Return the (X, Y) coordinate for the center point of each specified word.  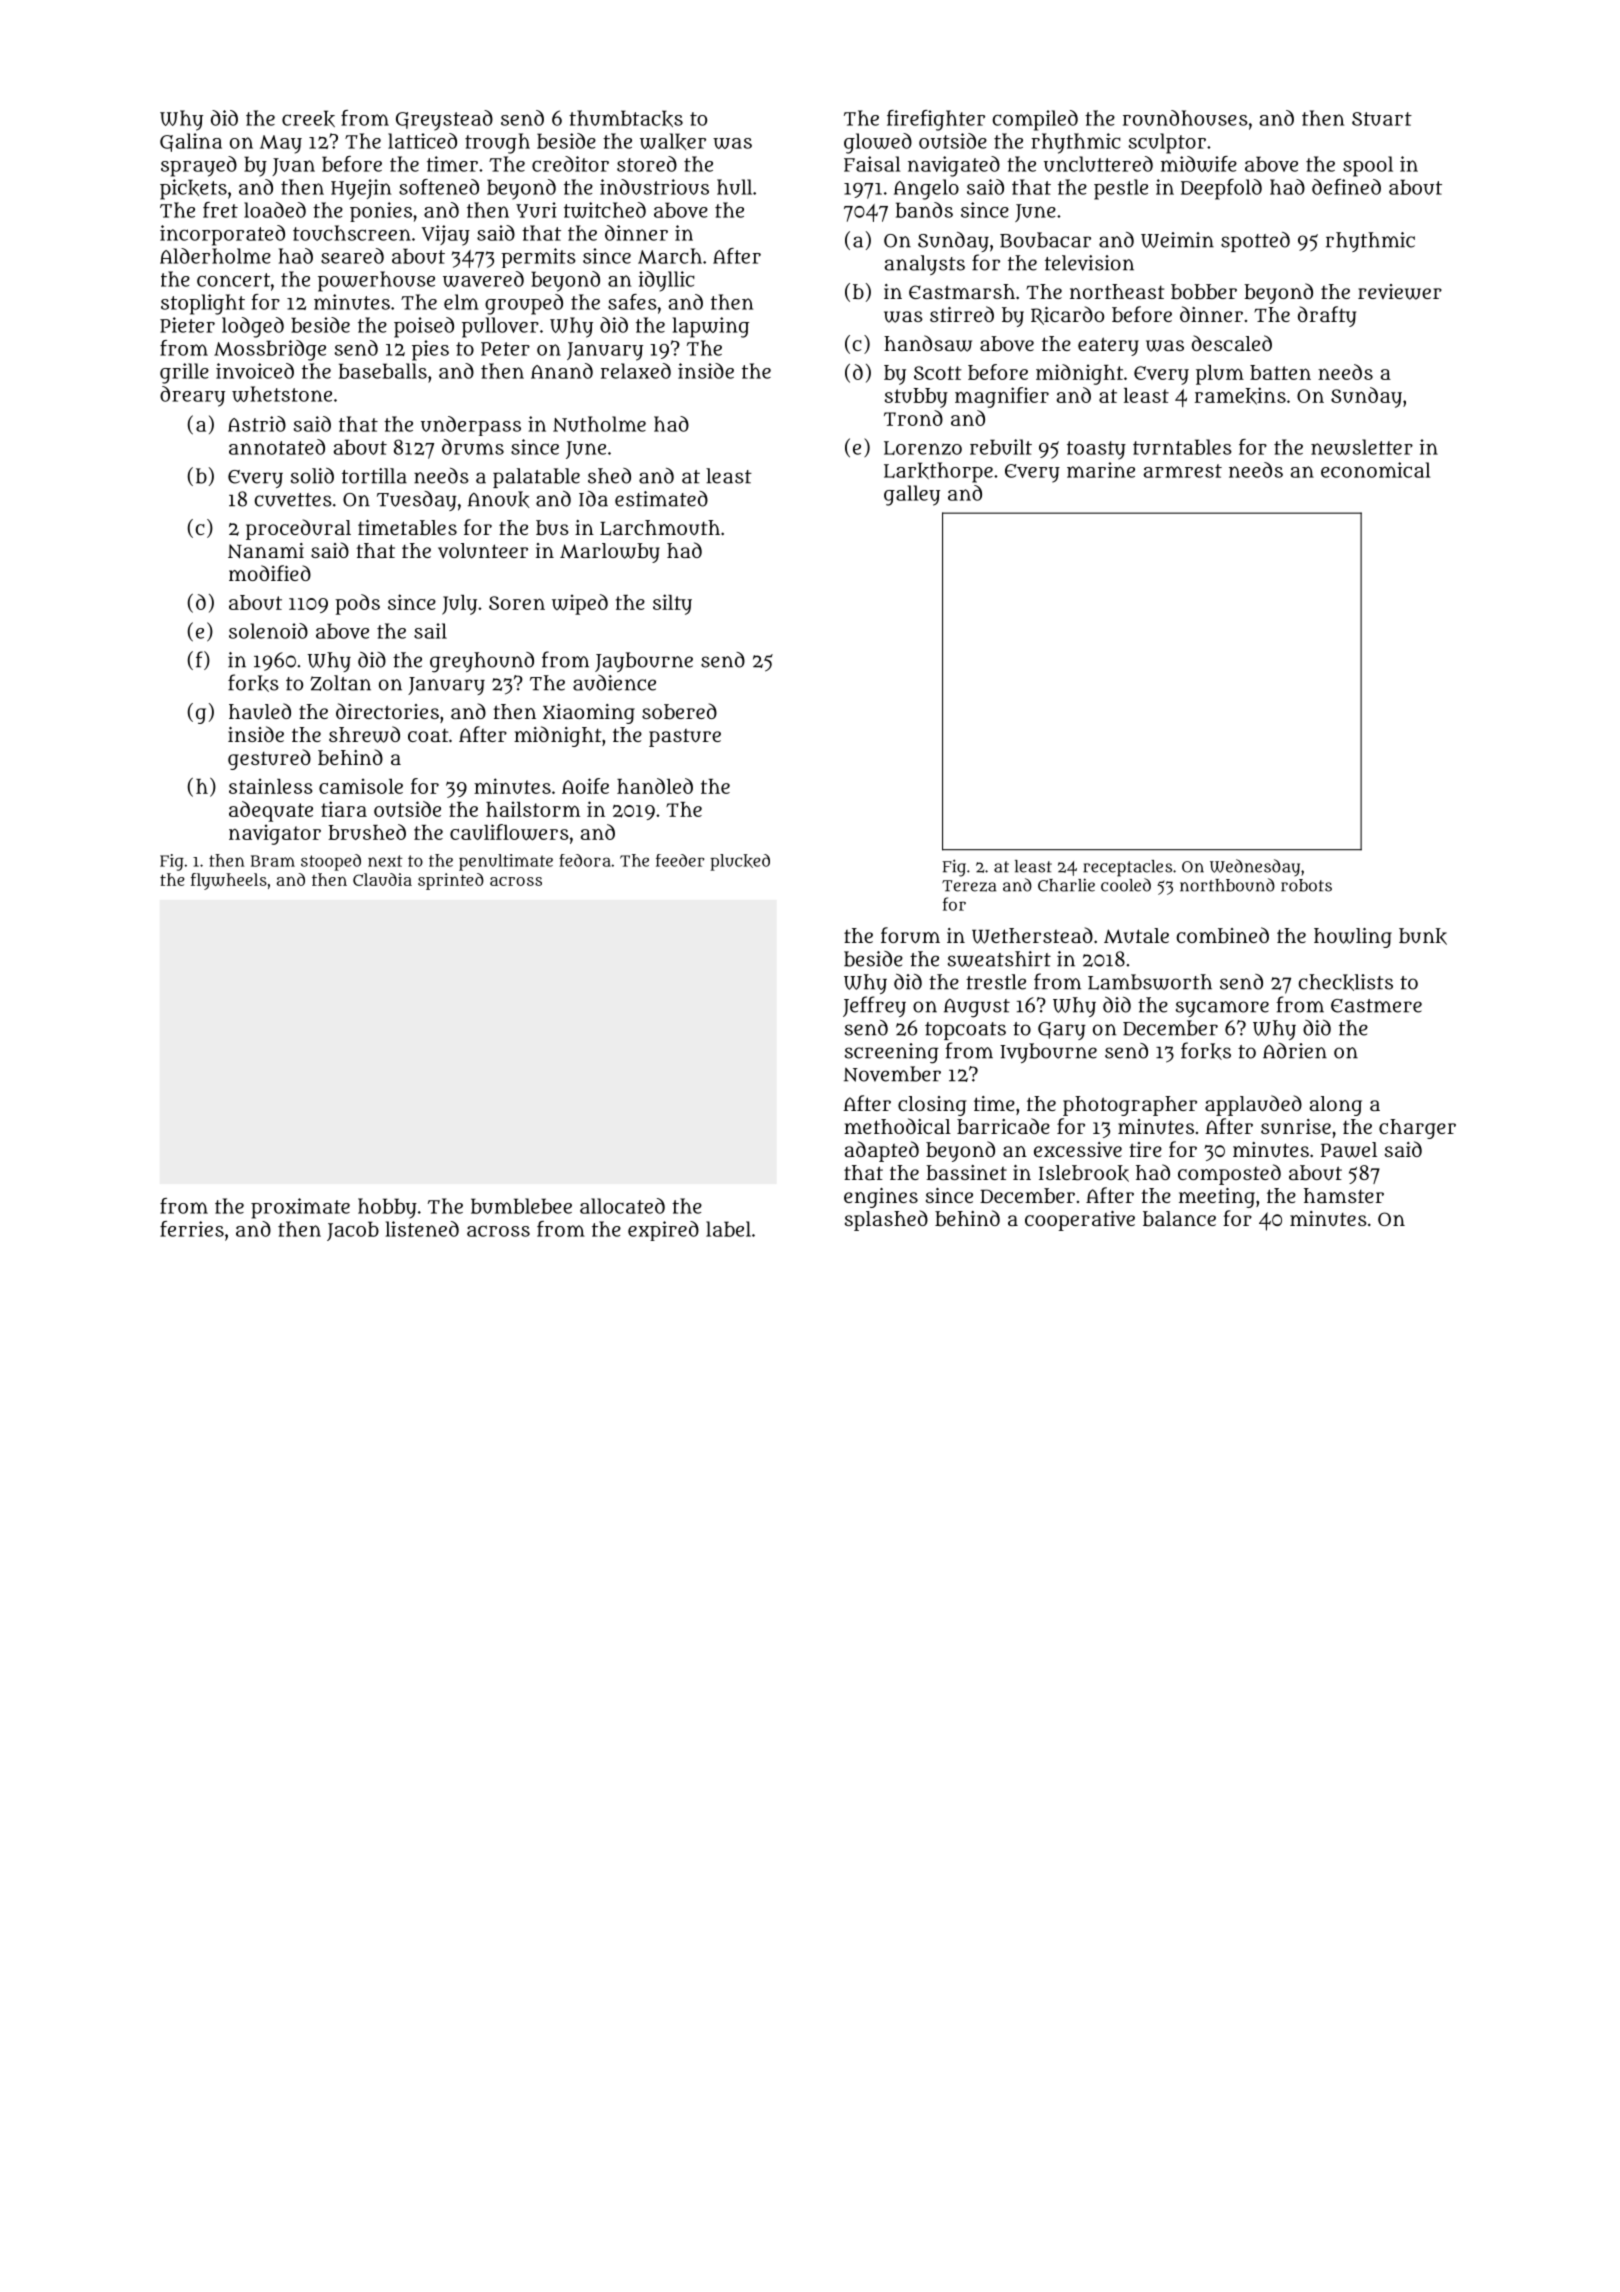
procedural (298, 529)
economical (1376, 470)
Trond (913, 418)
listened (422, 1229)
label (728, 1229)
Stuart (1382, 119)
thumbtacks (626, 118)
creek (308, 118)
